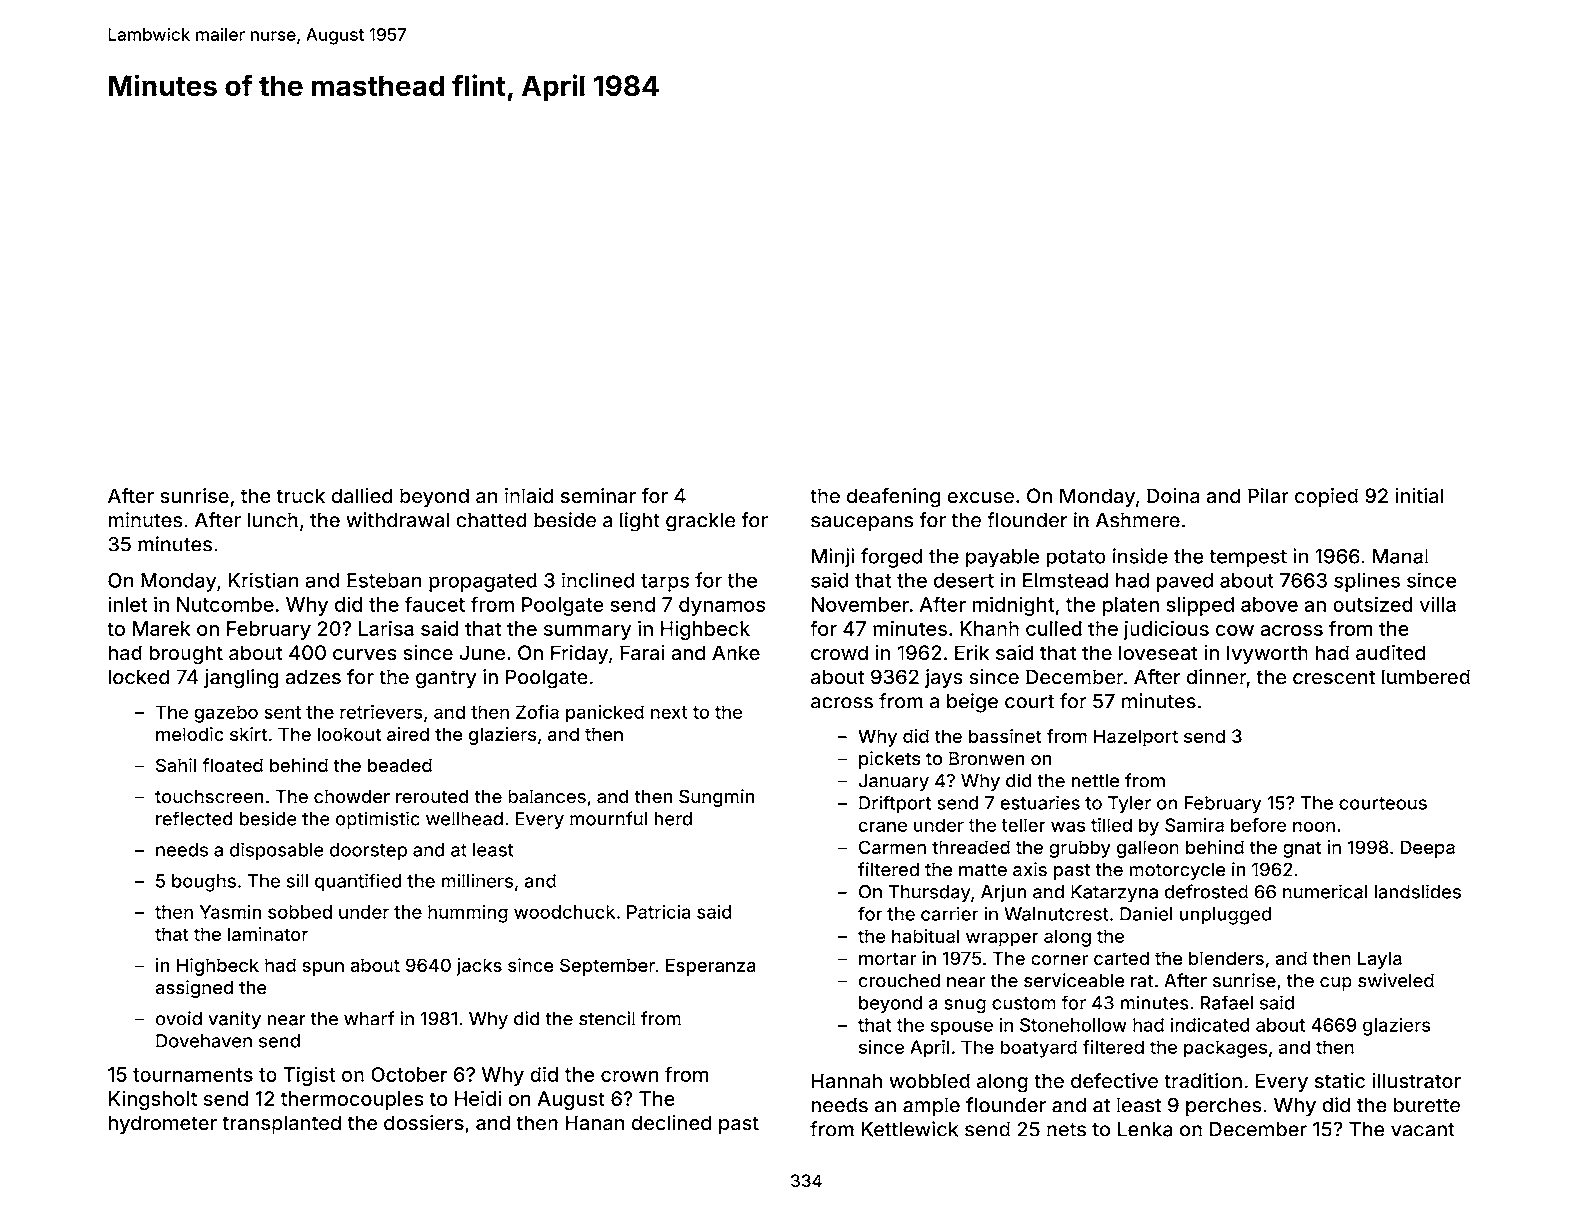 Image resolution: width=1580 pixels, height=1221 pixels. Describe the element at coordinates (162, 1124) in the document. I see `hydrometer` at that location.
